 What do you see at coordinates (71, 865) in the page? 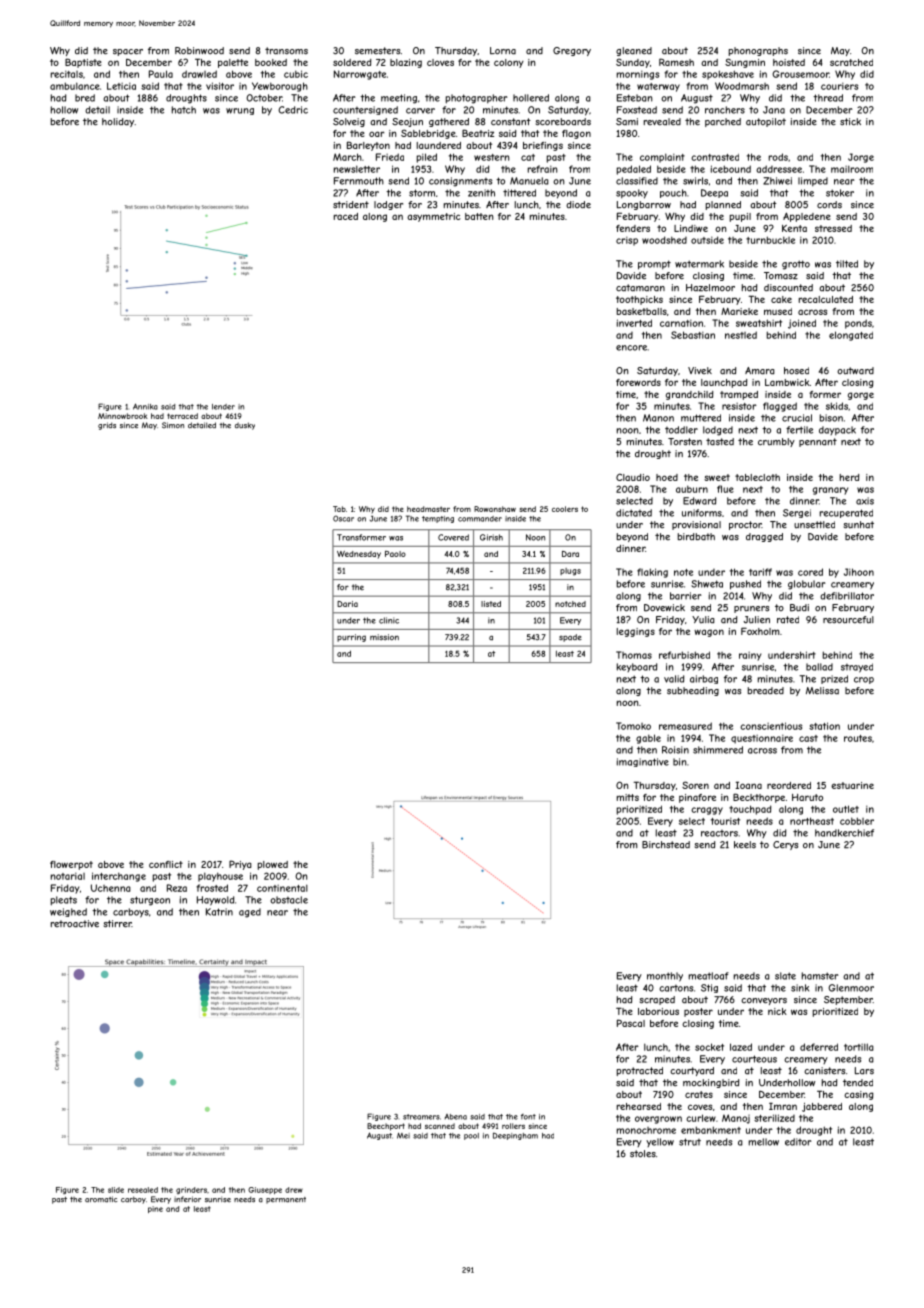
I see `flowerpot` at bounding box center [71, 865].
